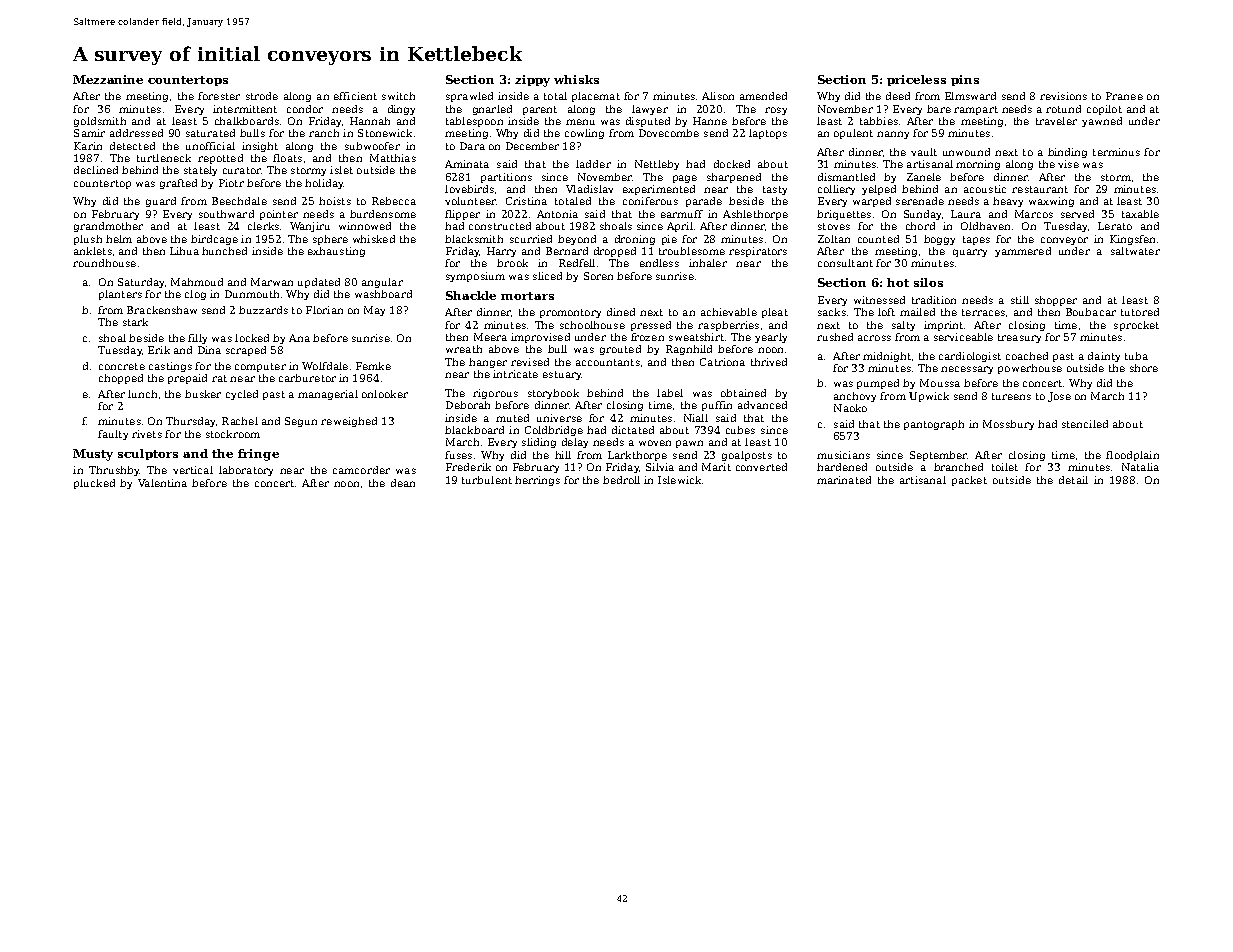  I want to click on chalkboards, so click(247, 121).
